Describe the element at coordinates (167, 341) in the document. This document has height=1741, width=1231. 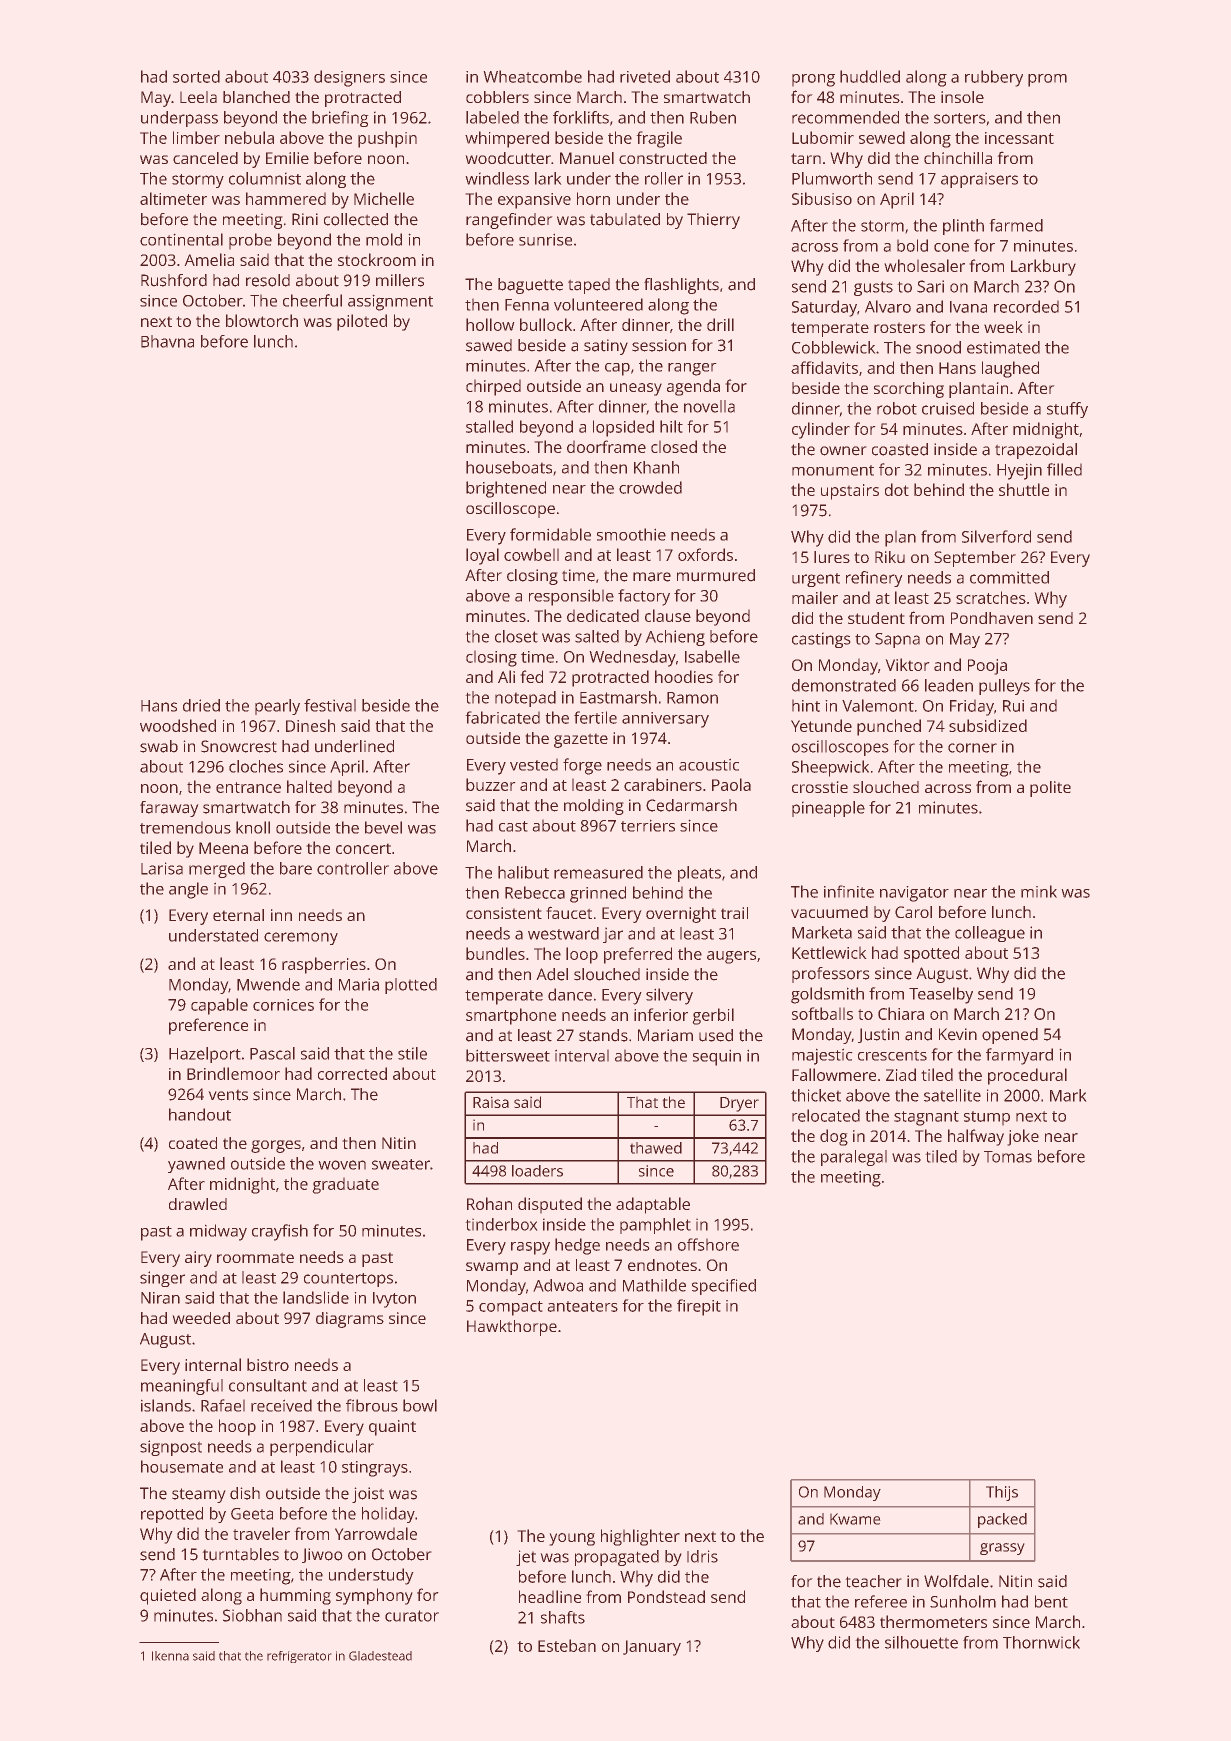
I see `Bhavna` at that location.
